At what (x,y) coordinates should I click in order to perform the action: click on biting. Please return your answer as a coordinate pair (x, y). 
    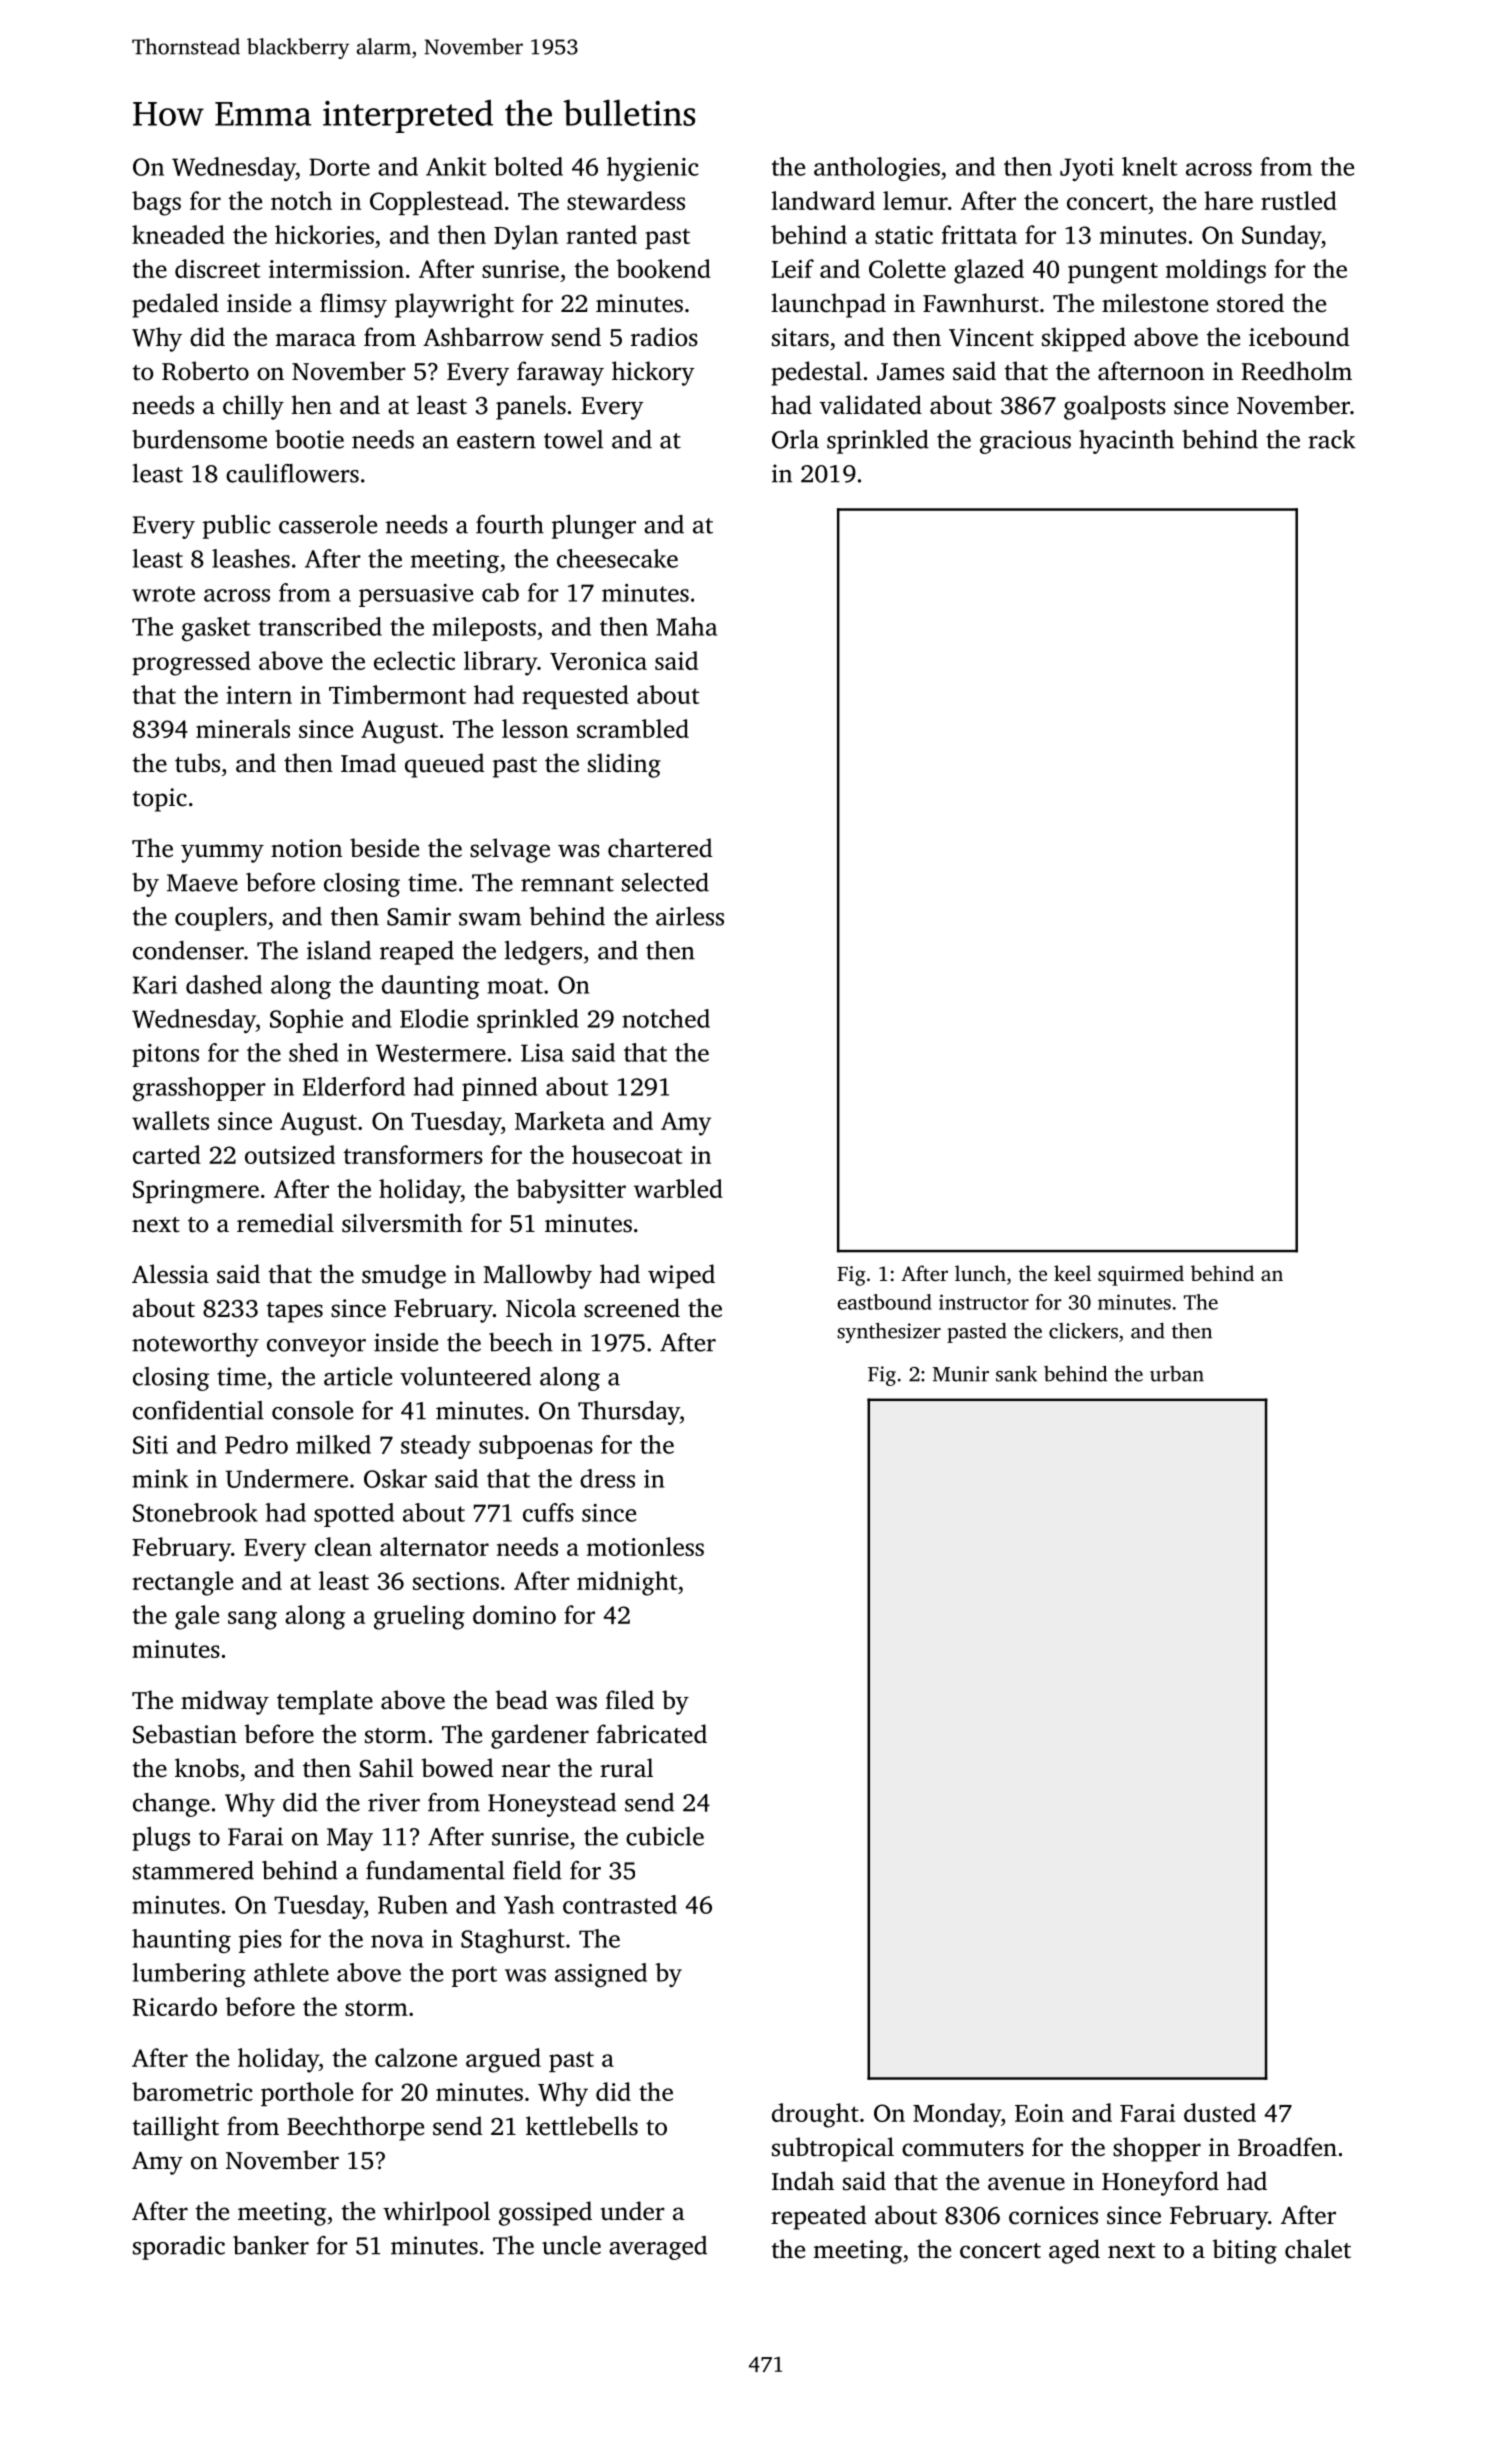
    Looking at the image, I should click on (1245, 2251).
